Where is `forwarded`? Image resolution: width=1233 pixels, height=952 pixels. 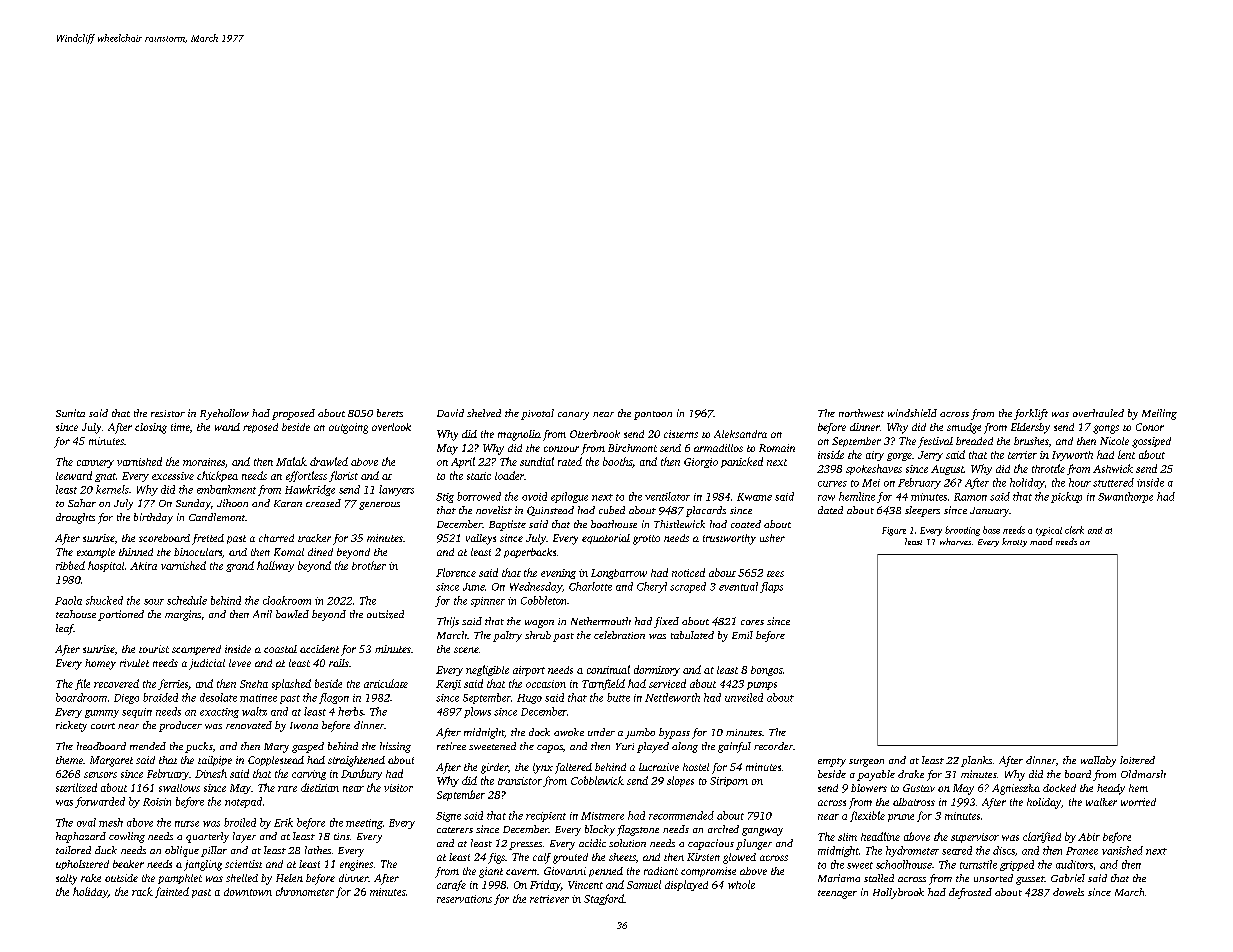 forwarded is located at coordinates (100, 802).
